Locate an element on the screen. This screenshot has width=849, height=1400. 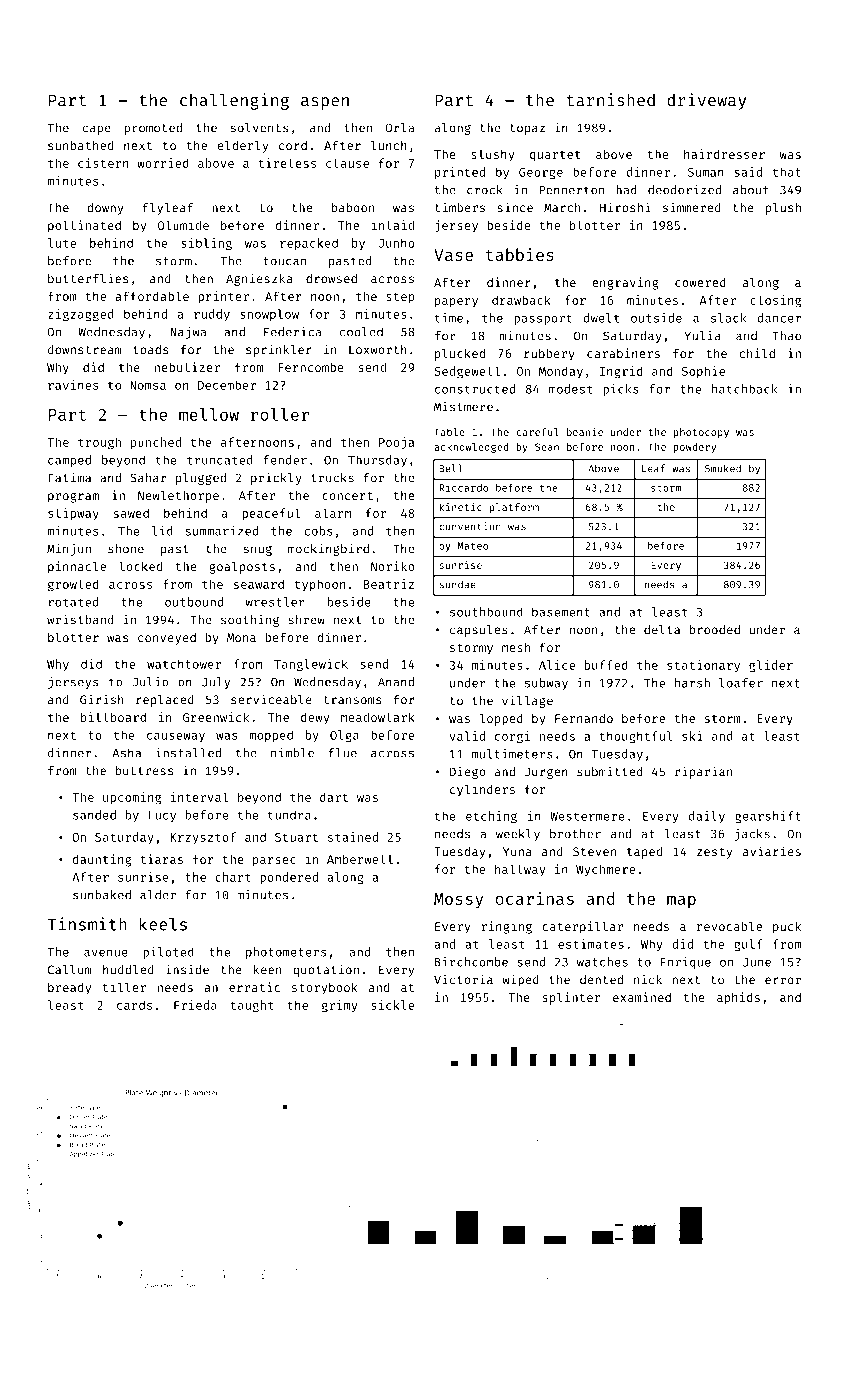
interval is located at coordinates (199, 797).
